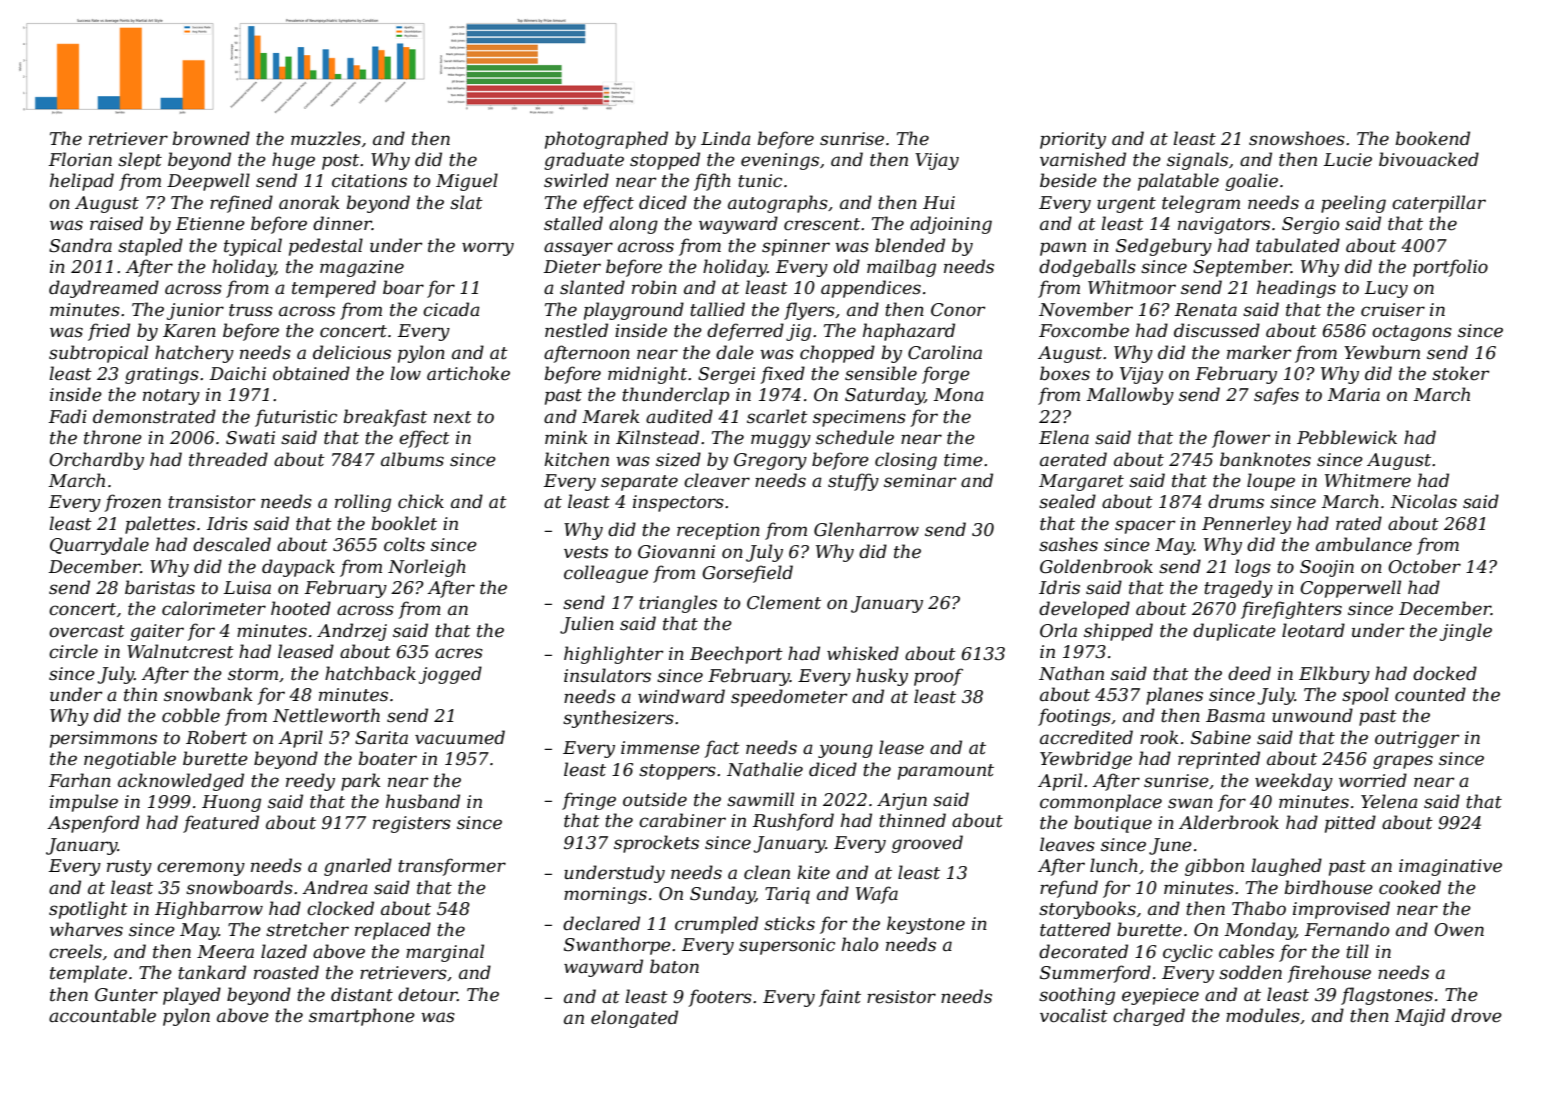 Image resolution: width=1554 pixels, height=1099 pixels. What do you see at coordinates (1450, 268) in the screenshot?
I see `portfolio` at bounding box center [1450, 268].
